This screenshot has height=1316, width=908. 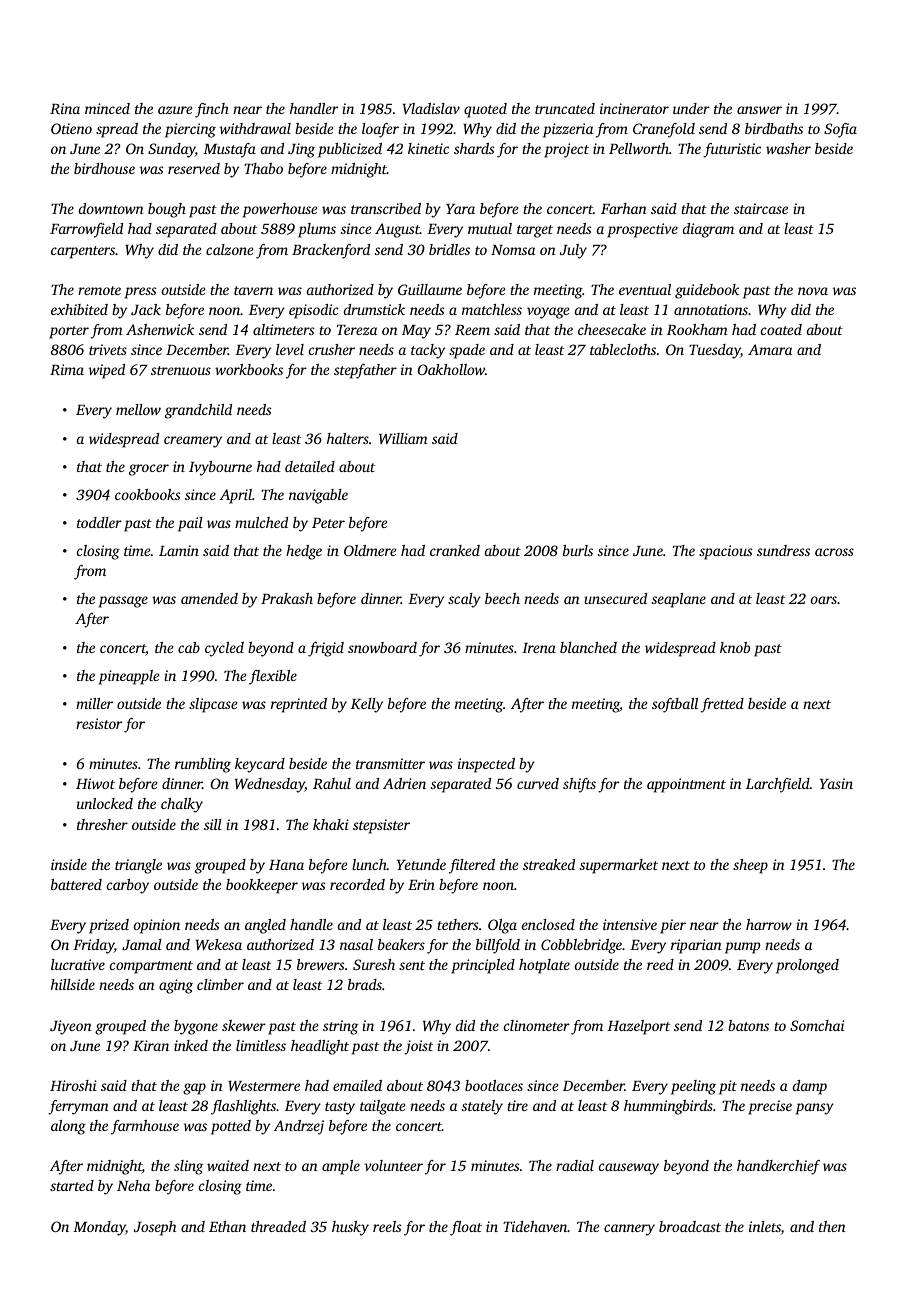 What do you see at coordinates (807, 966) in the screenshot?
I see `prolonged` at bounding box center [807, 966].
